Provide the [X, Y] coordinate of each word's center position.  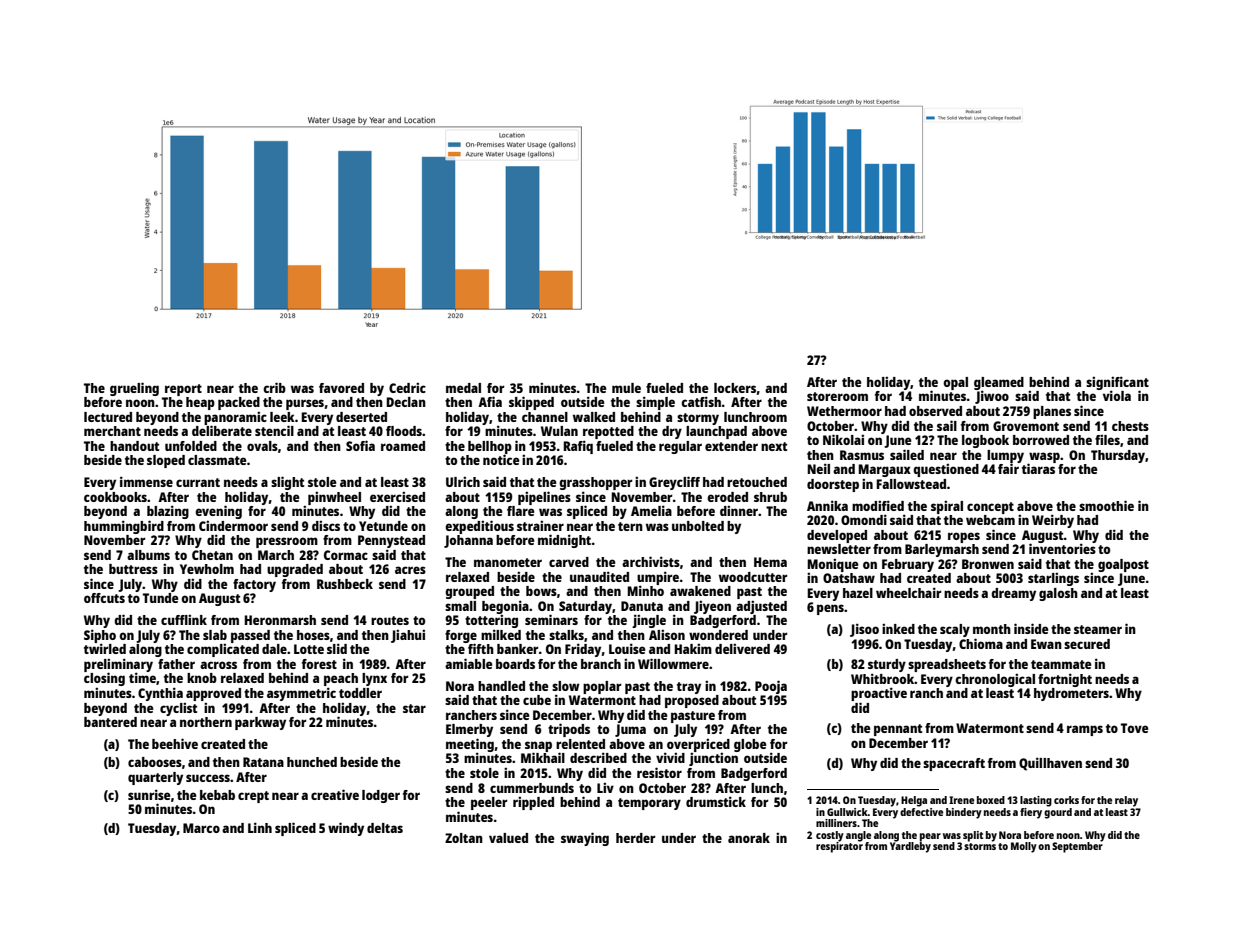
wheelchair [909, 592]
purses [305, 404]
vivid [670, 757]
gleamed [999, 384]
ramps [1085, 730]
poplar [602, 687]
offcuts [104, 598]
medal [463, 388]
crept [253, 797]
